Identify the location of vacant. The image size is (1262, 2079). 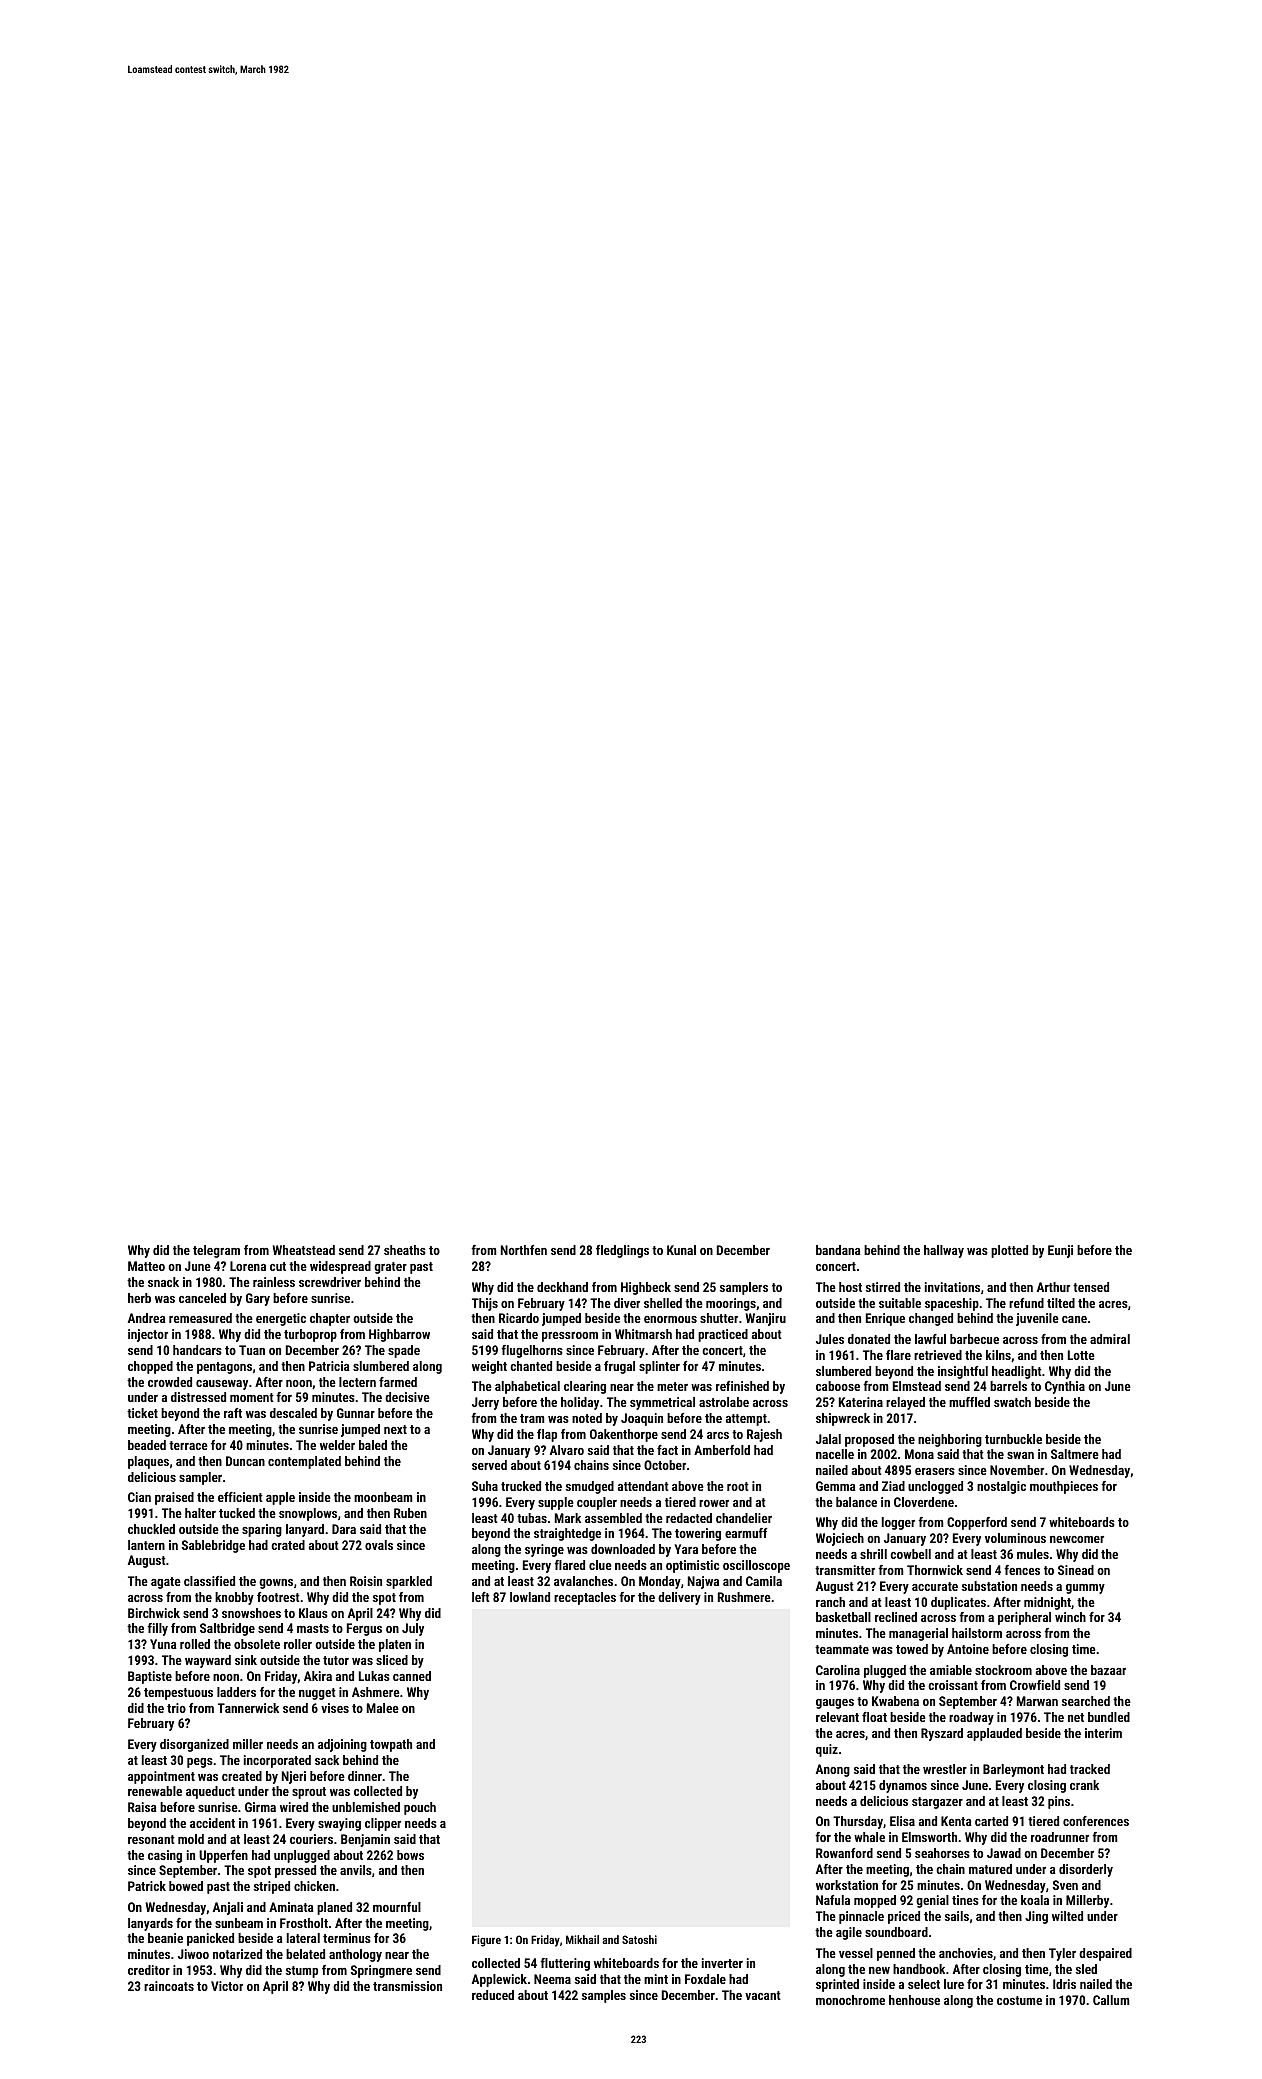
(763, 1995).
